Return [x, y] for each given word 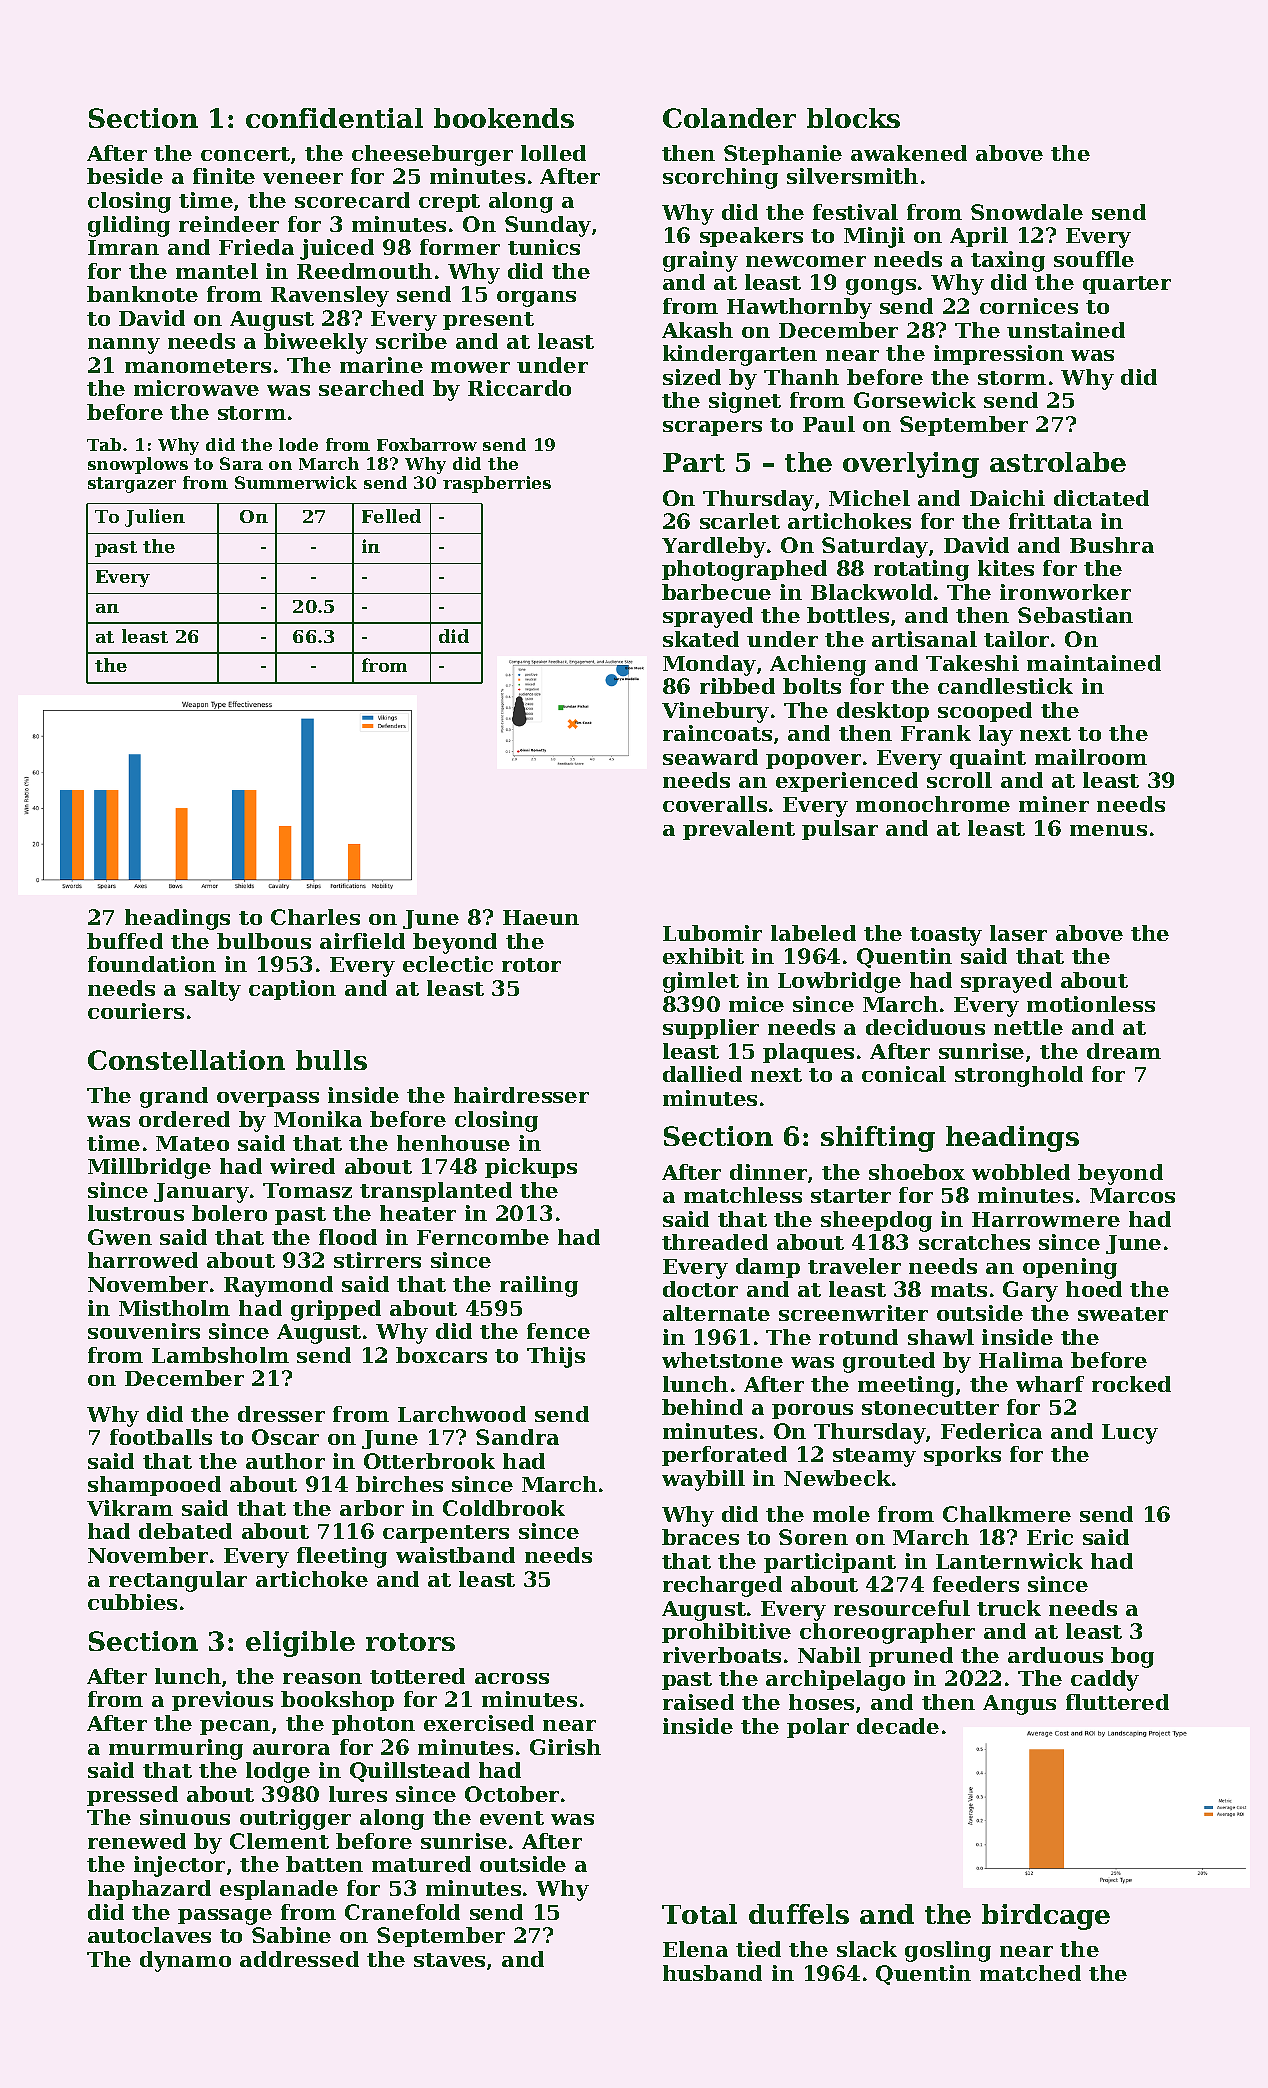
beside [125, 176]
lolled [553, 153]
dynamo [185, 1961]
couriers [136, 1011]
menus [1108, 830]
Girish [565, 1747]
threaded [715, 1242]
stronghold [1019, 1076]
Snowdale [1027, 212]
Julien [155, 518]
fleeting [342, 1557]
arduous [1055, 1655]
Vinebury [715, 712]
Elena [695, 1949]
